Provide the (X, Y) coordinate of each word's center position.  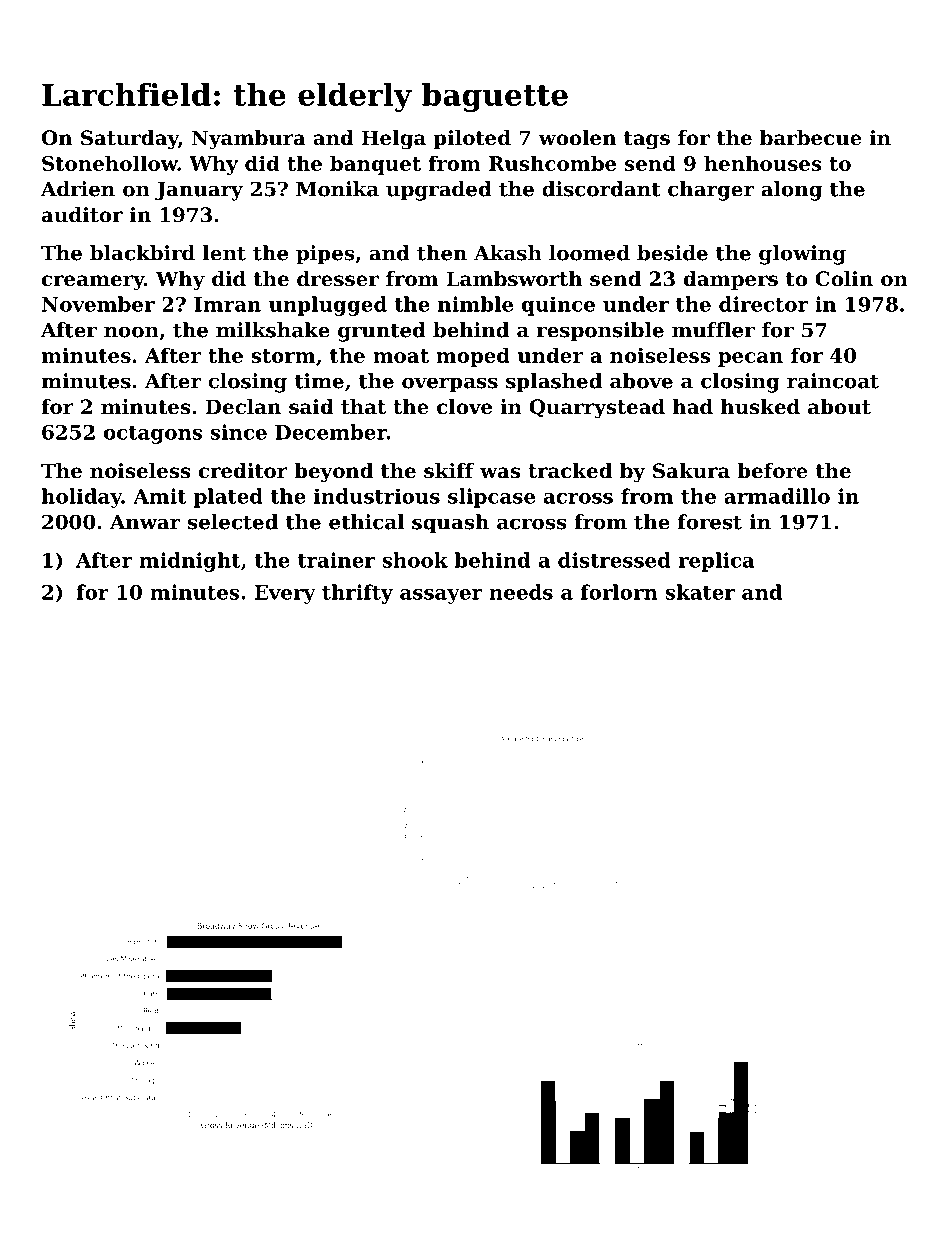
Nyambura (249, 140)
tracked (570, 471)
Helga (393, 140)
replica (716, 562)
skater (700, 592)
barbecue (811, 138)
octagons (153, 435)
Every (285, 594)
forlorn (619, 592)
